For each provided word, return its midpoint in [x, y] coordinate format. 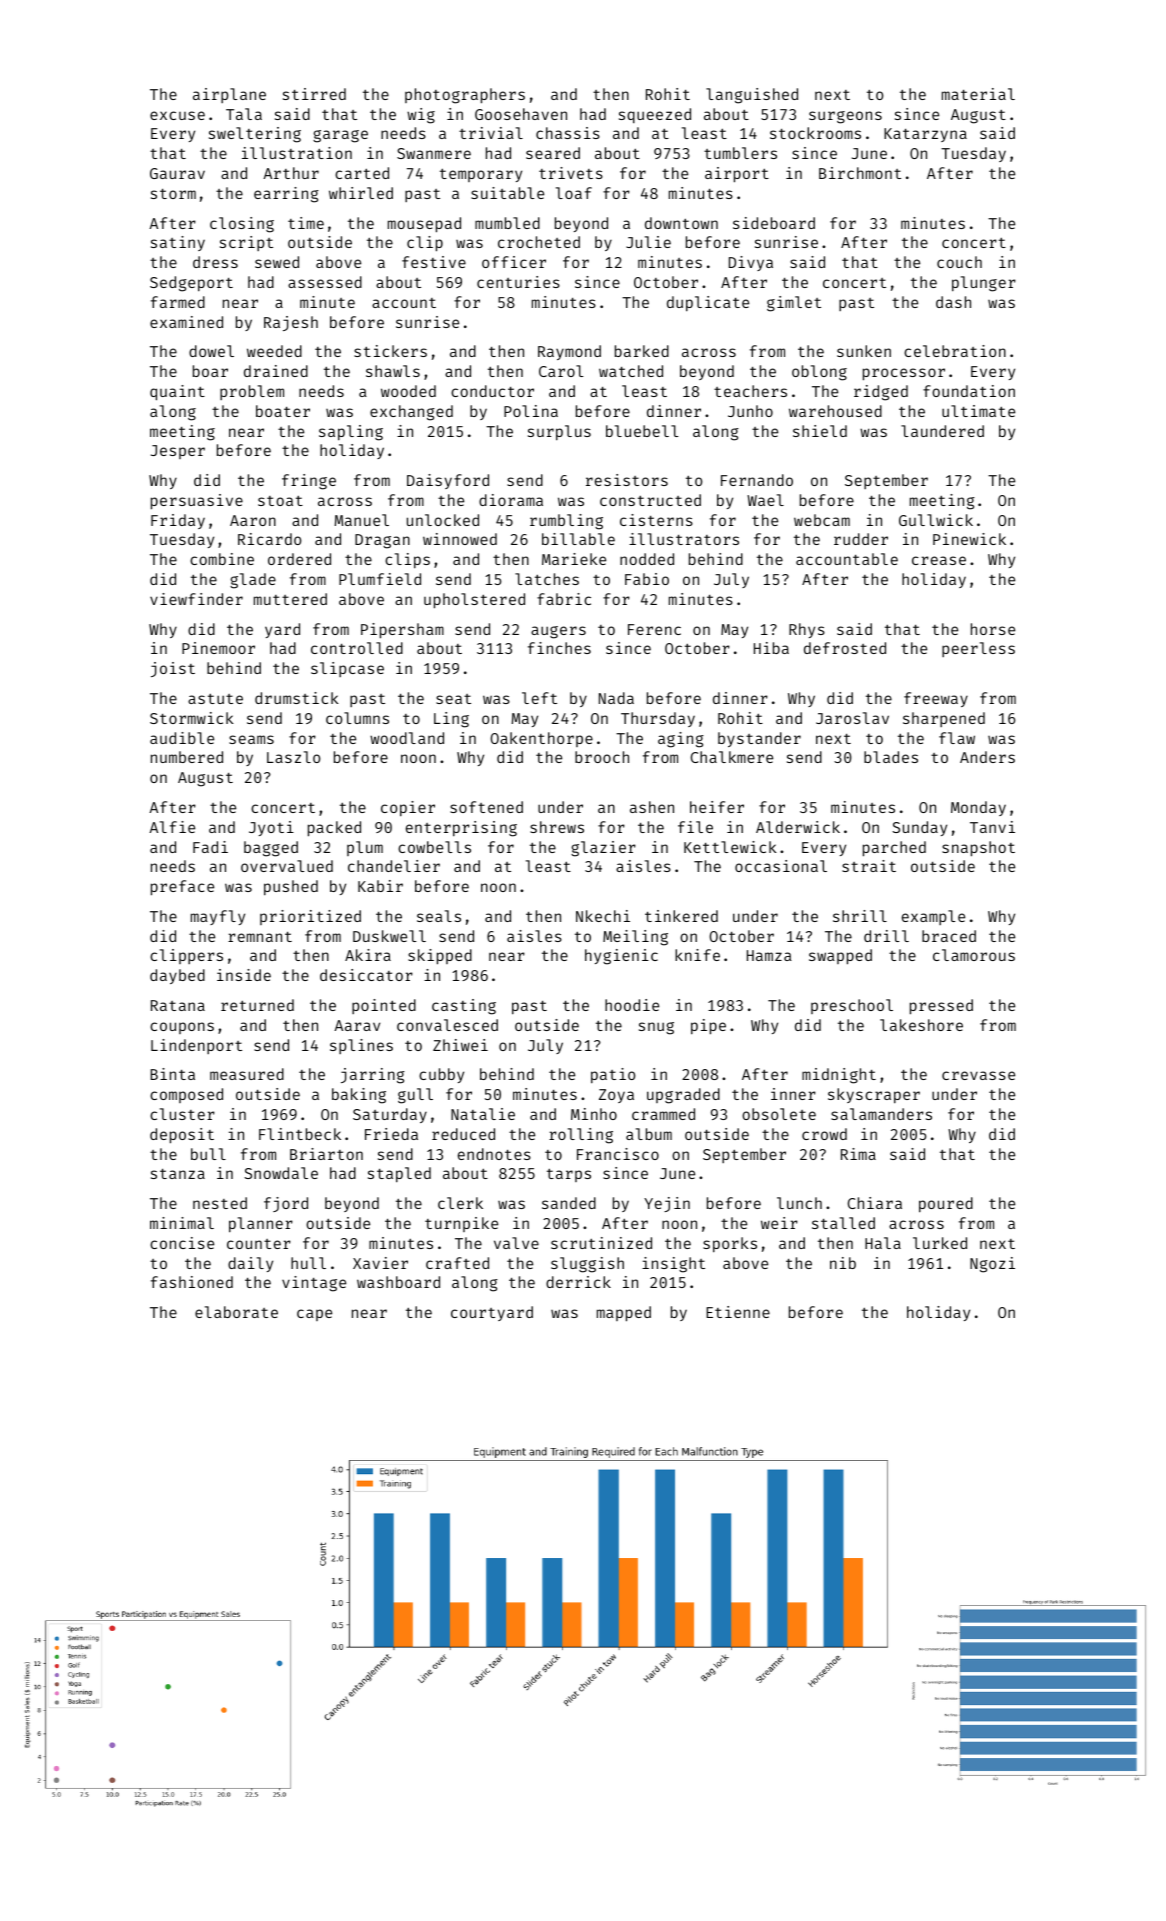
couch [959, 262]
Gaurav [177, 173]
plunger [984, 284]
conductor [492, 391]
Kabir [380, 886]
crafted [457, 1263]
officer [514, 262]
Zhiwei [460, 1045]
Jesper [178, 452]
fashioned [192, 1282]
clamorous [974, 955]
